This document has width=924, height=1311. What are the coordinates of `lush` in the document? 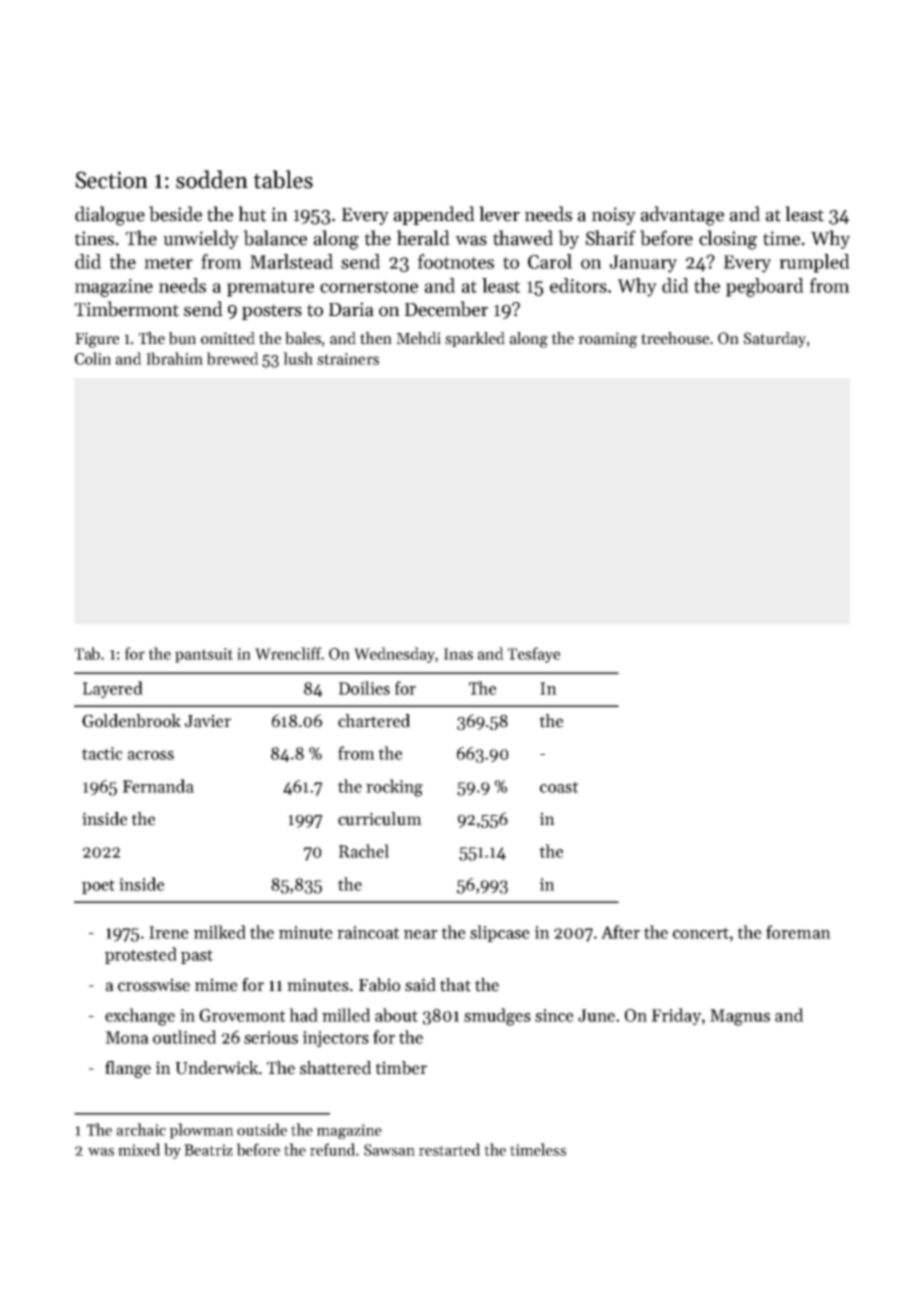 It's located at (298, 358).
